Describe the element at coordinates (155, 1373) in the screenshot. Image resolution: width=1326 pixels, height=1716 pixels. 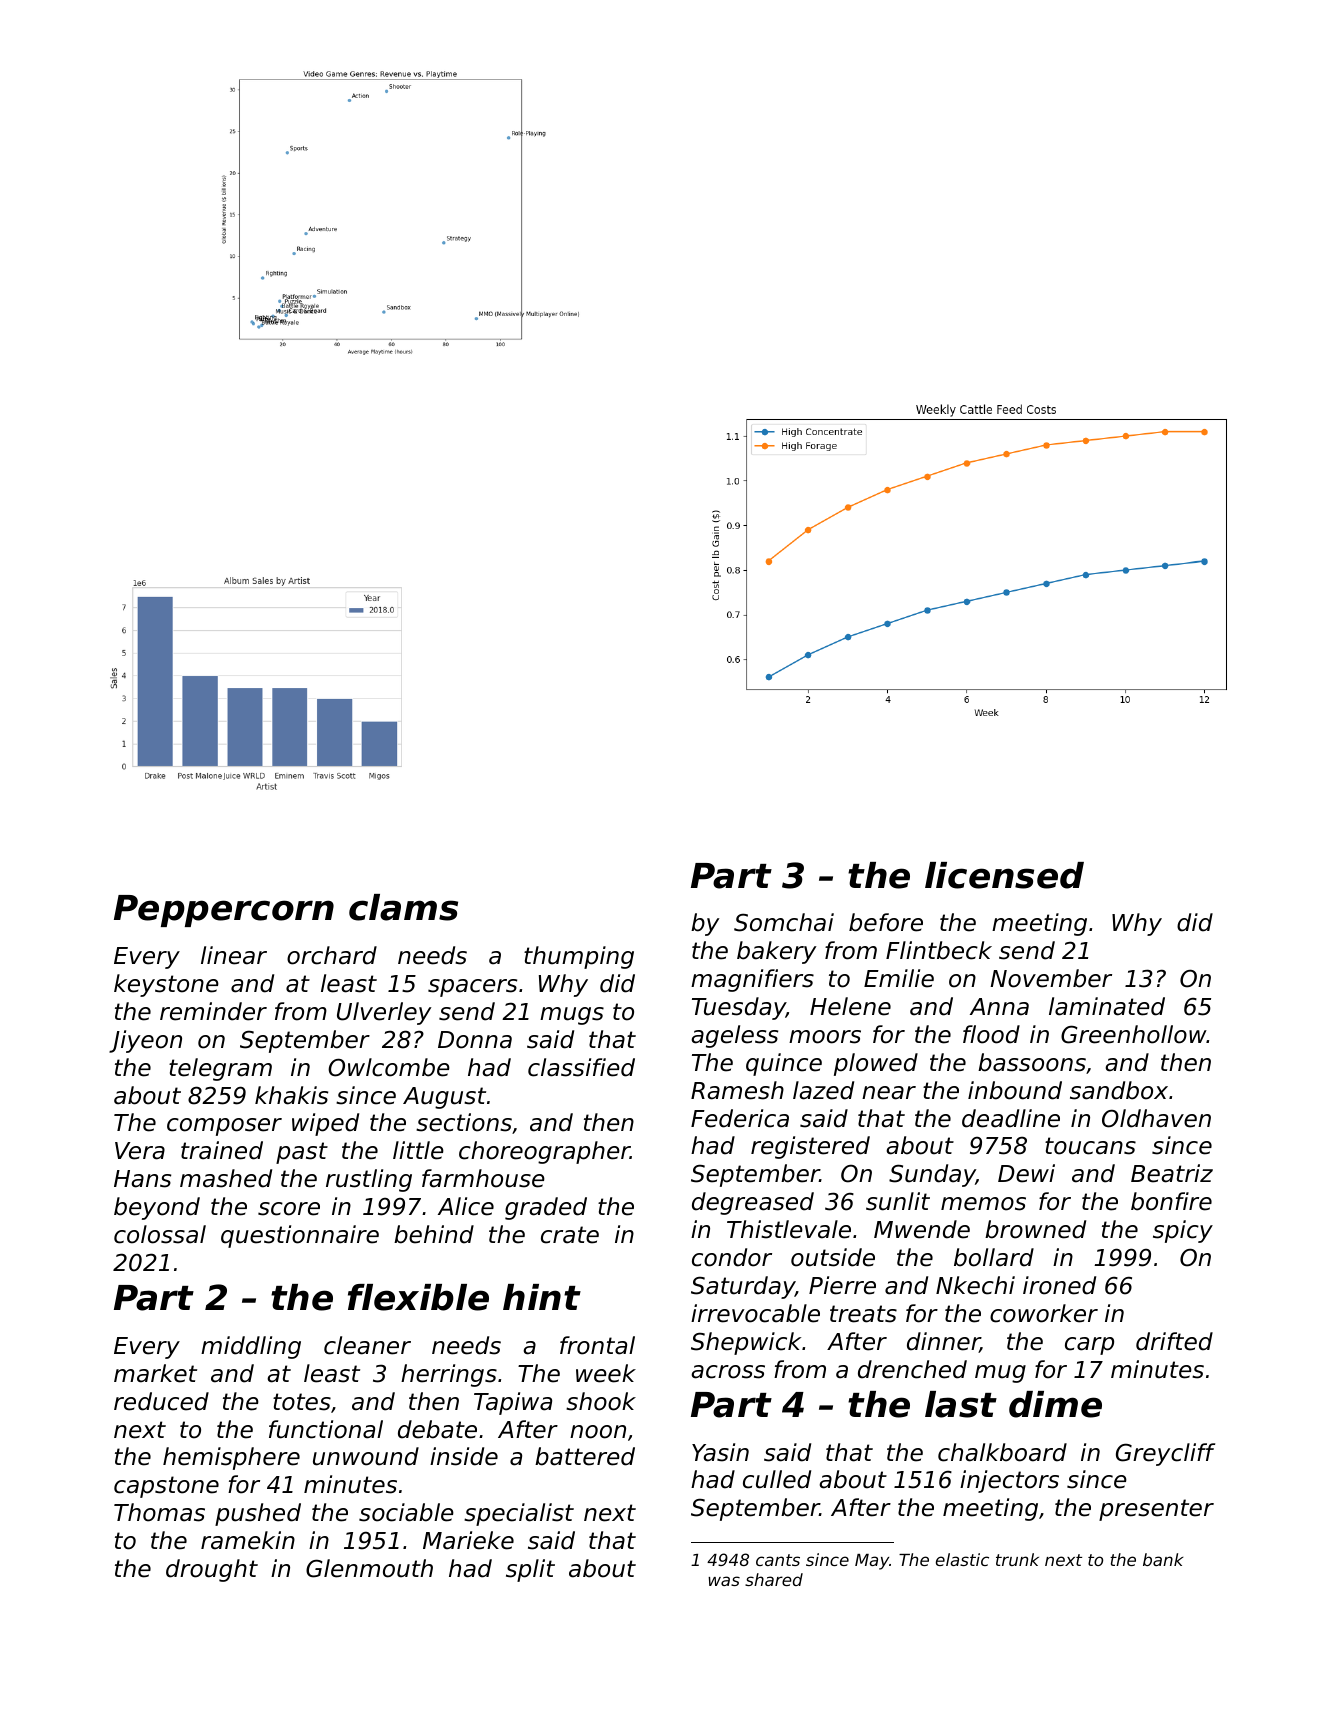
I see `market` at that location.
